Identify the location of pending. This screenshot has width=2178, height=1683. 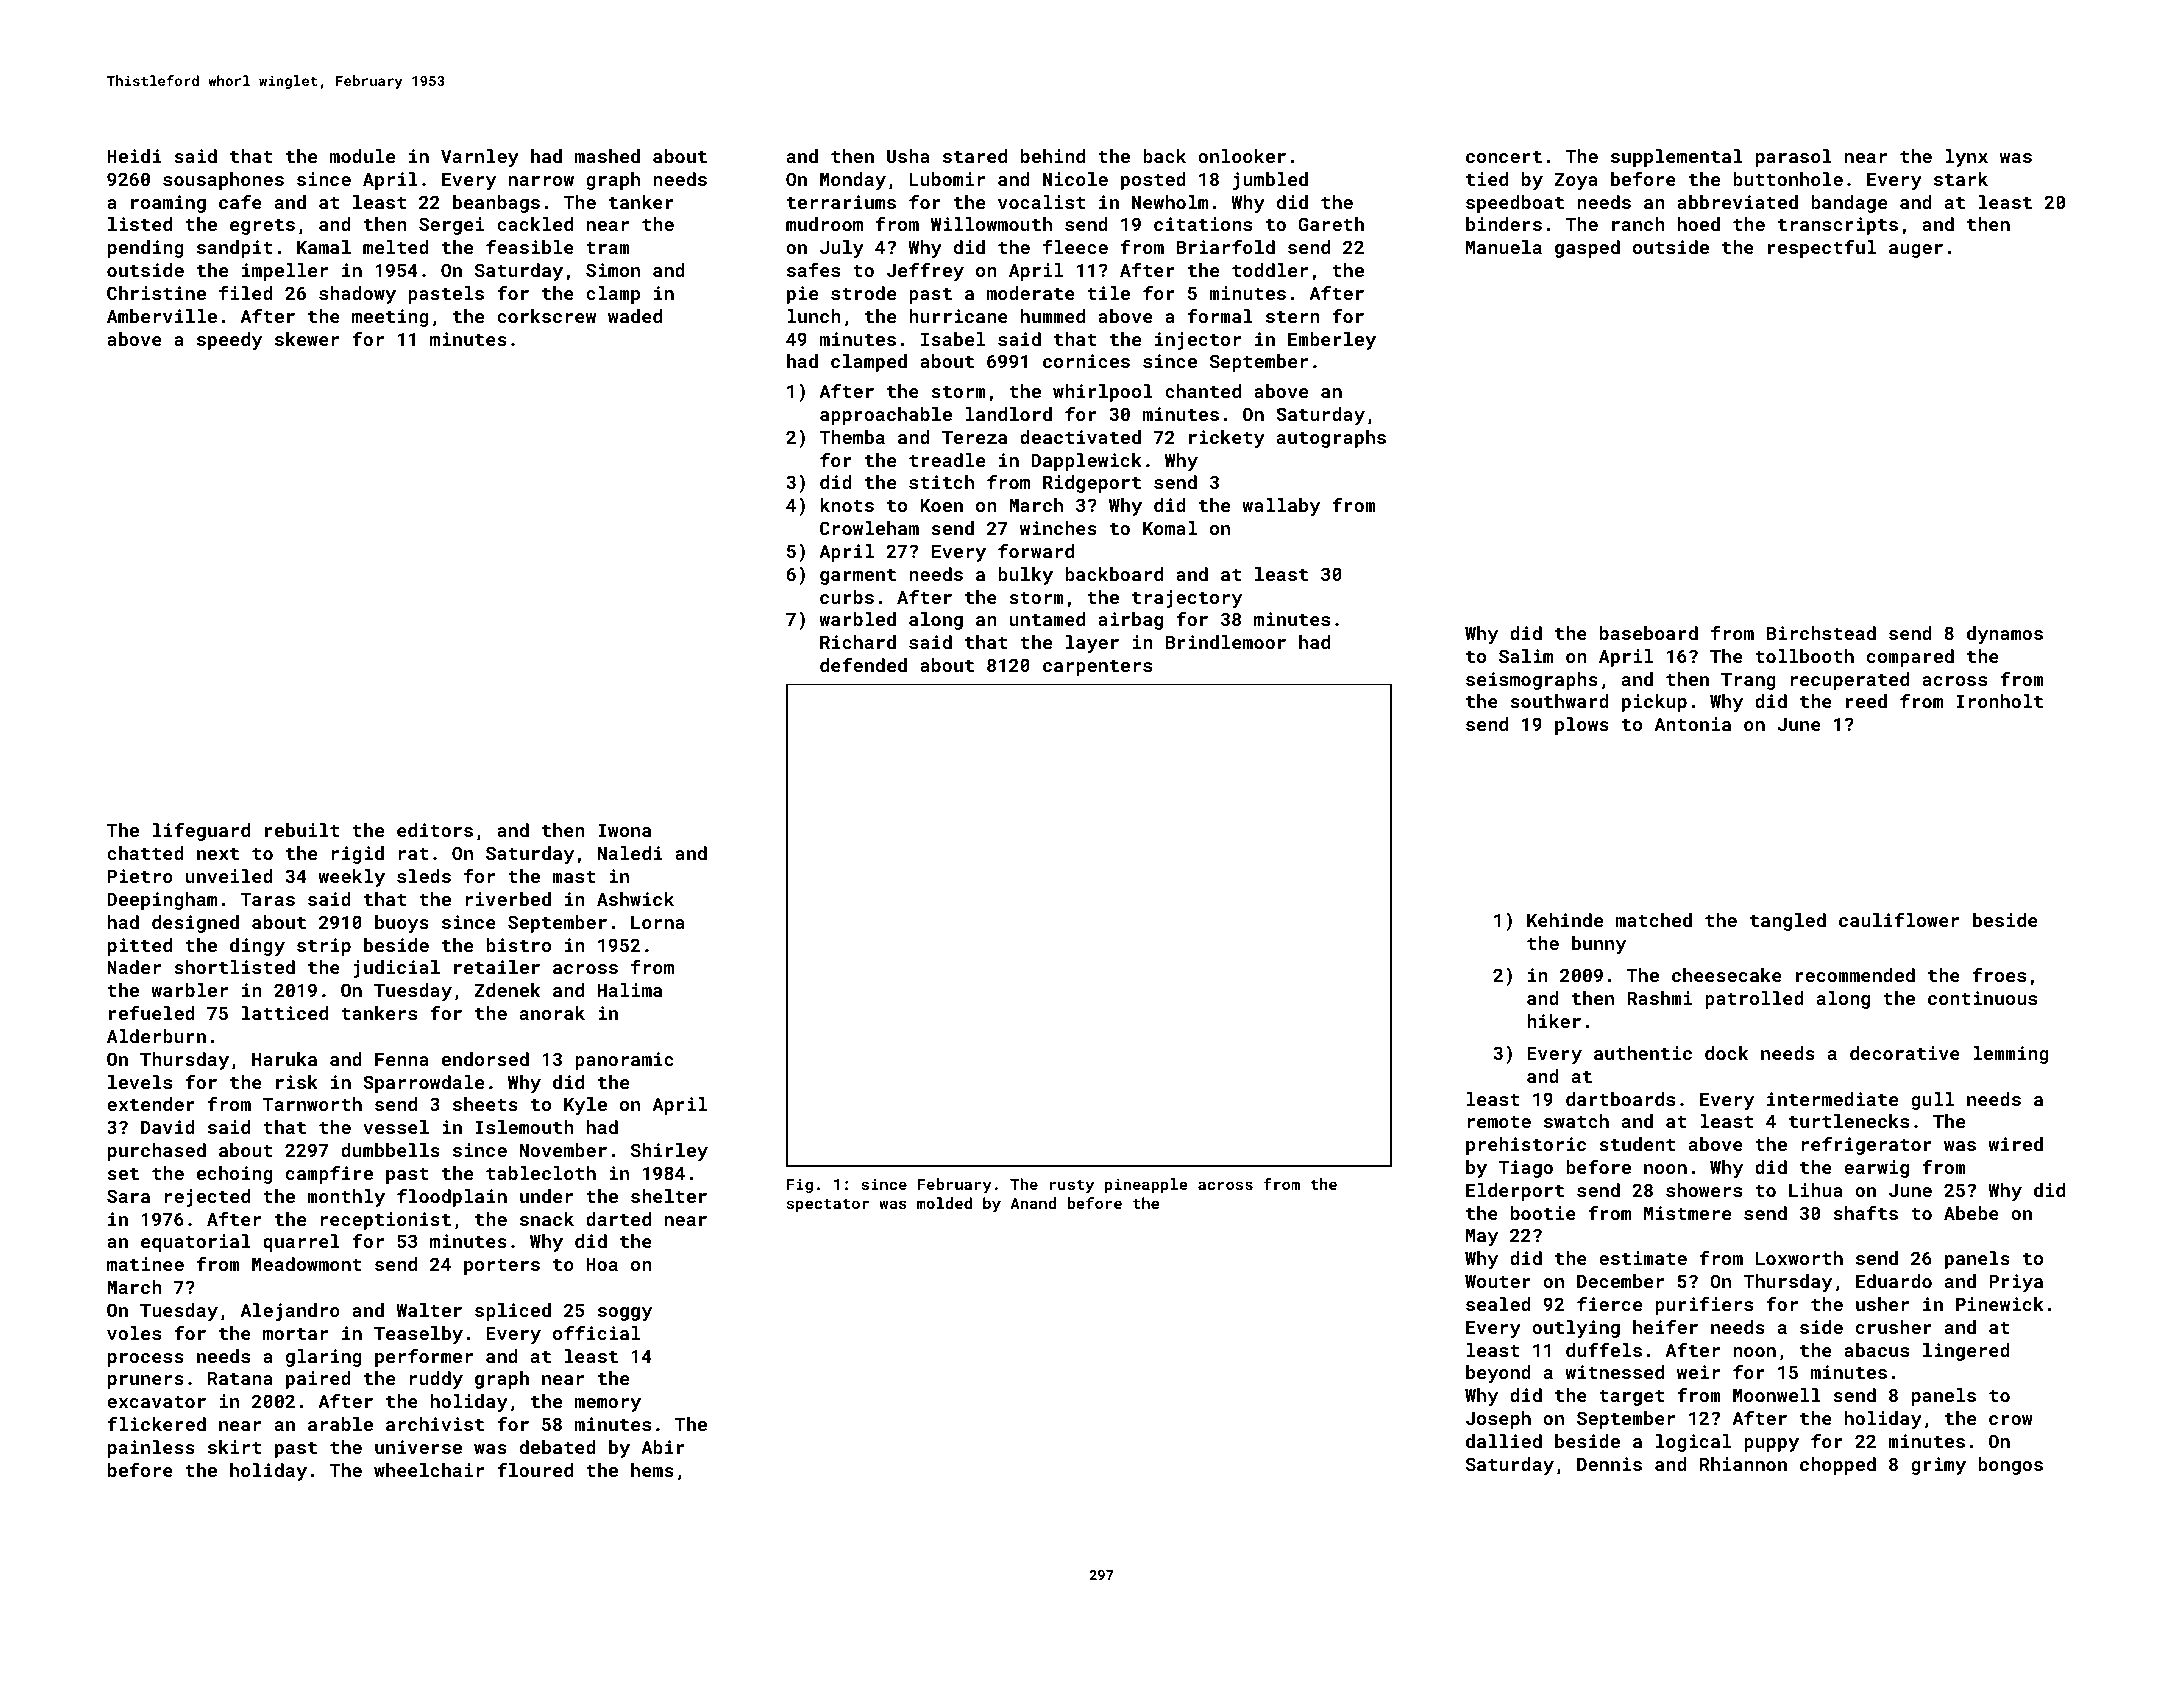
(146, 249).
